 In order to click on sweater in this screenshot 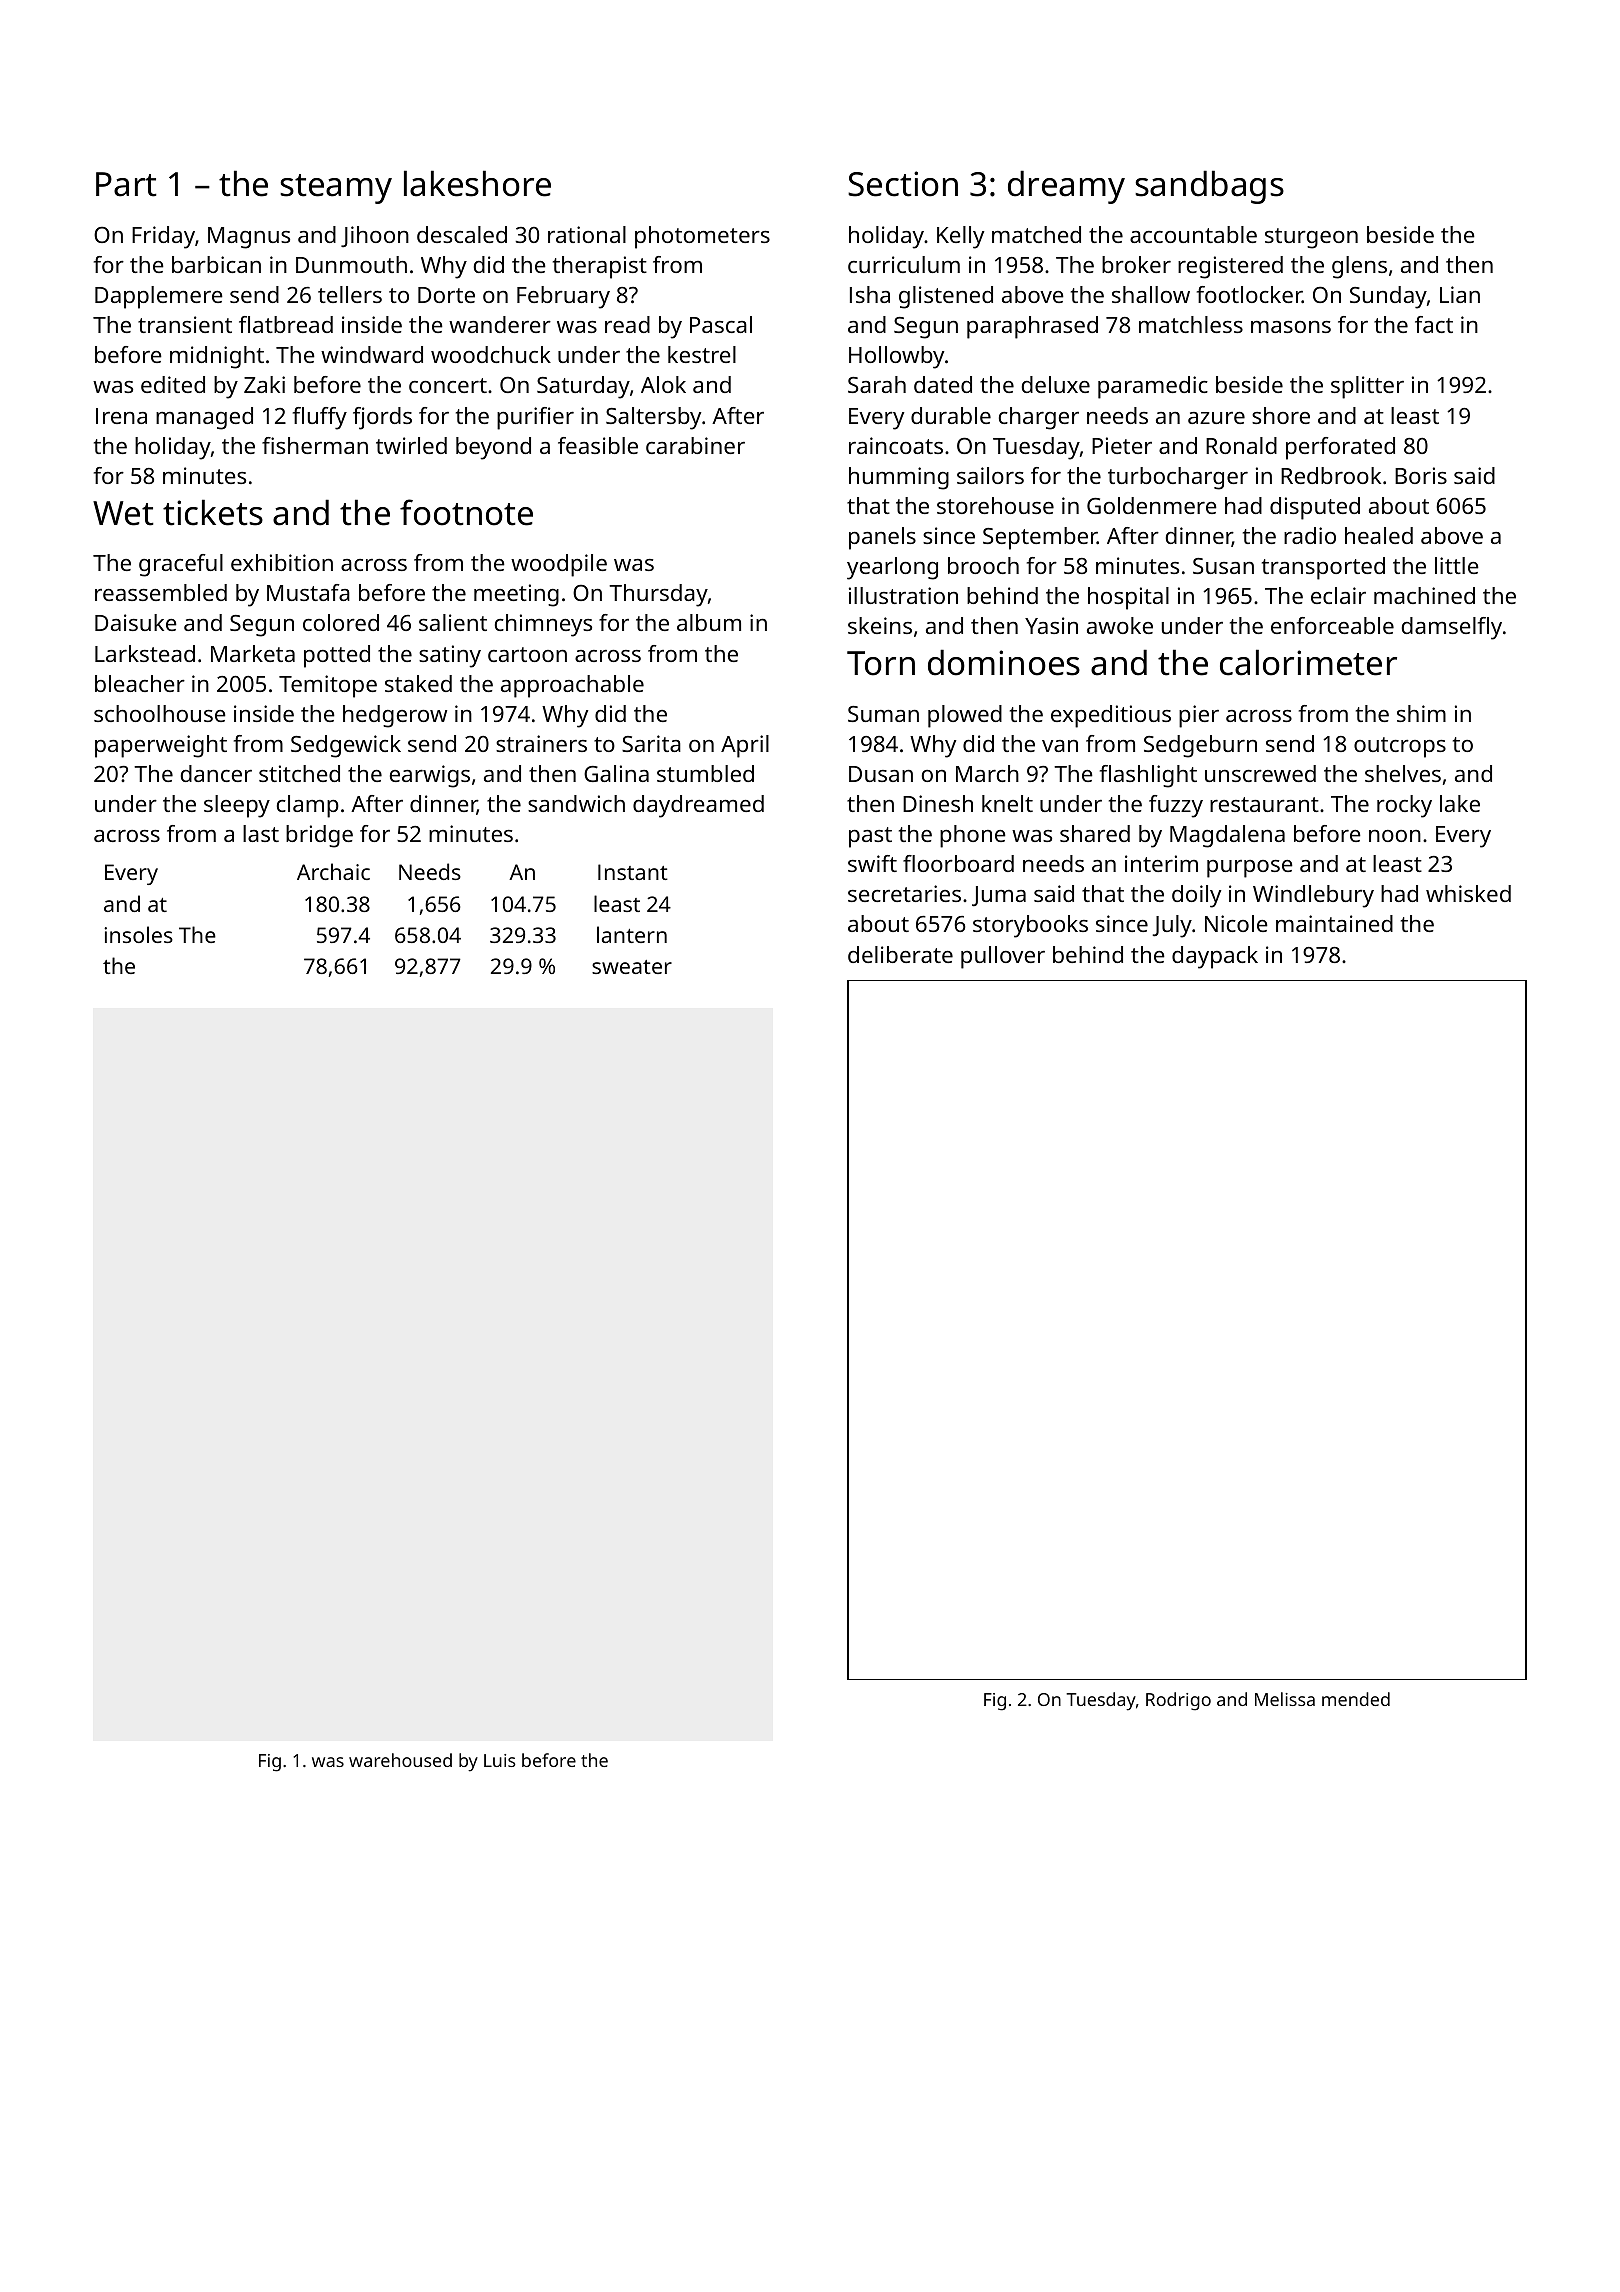, I will do `click(632, 967)`.
